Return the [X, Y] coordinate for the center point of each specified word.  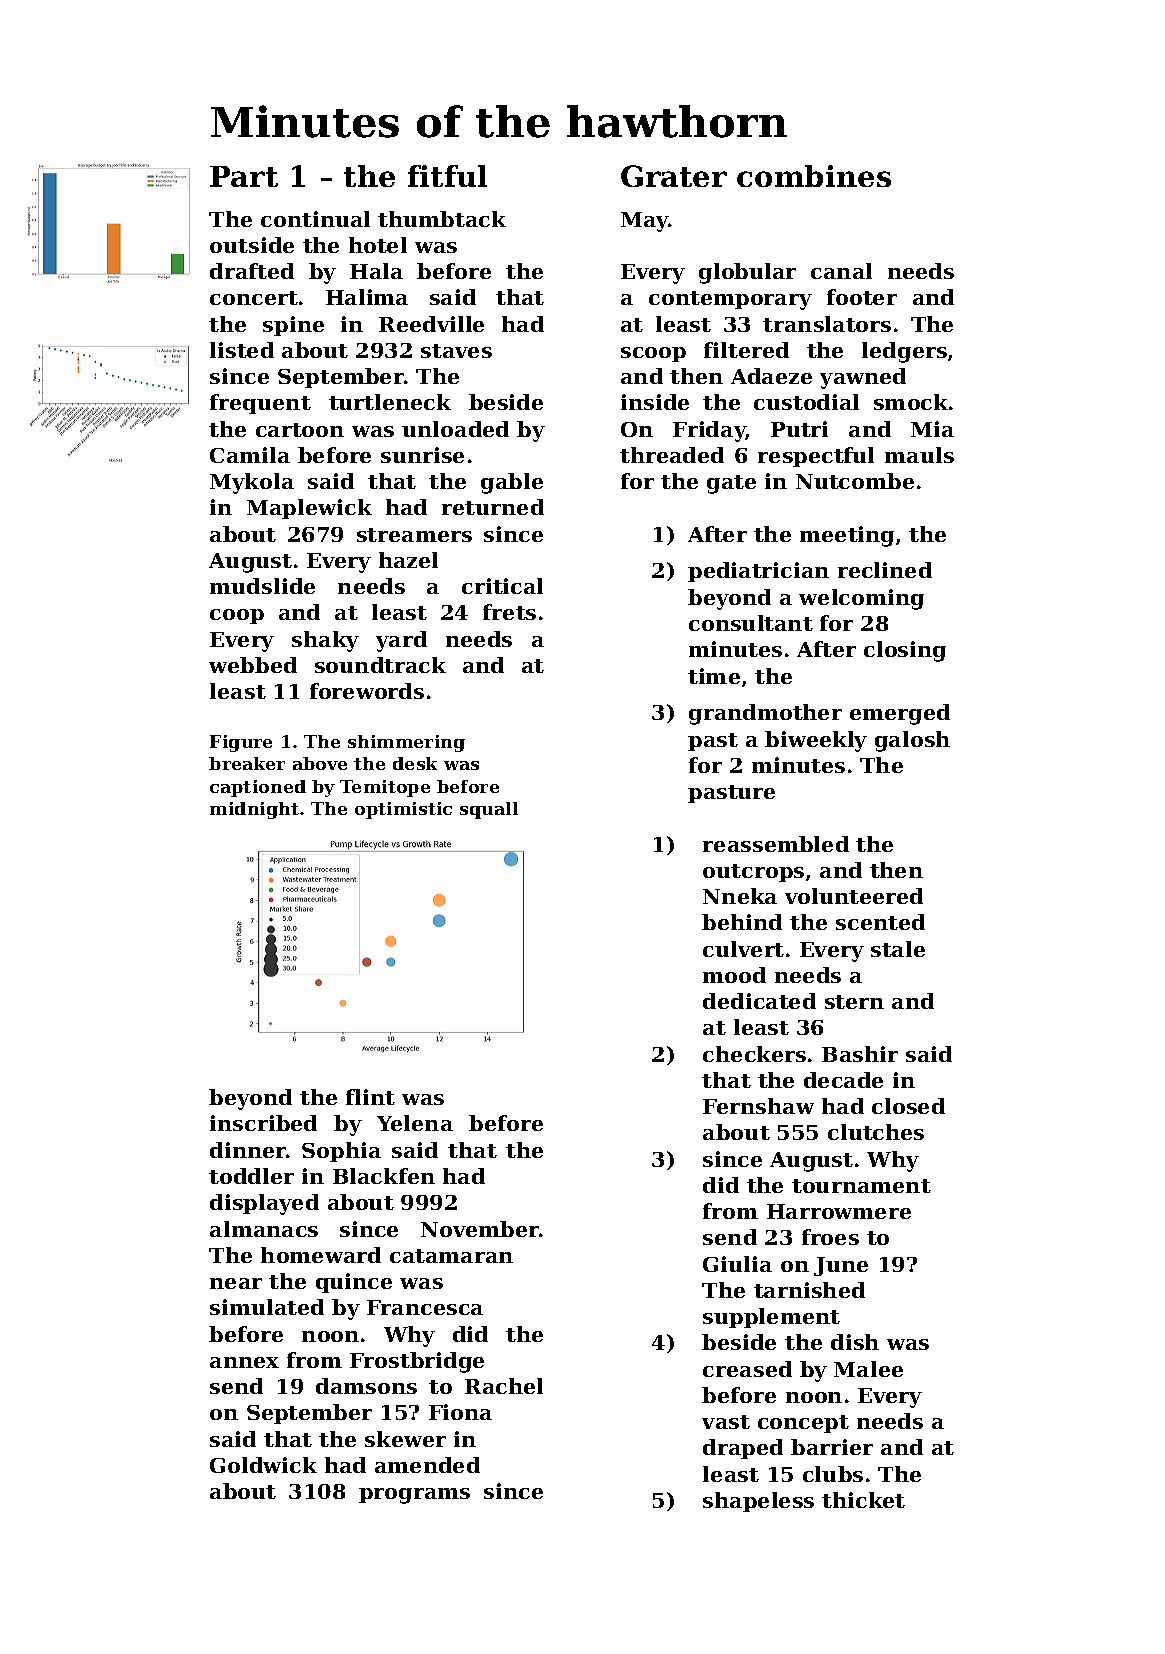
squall [489, 810]
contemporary [730, 300]
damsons [366, 1386]
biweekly [816, 741]
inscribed [263, 1123]
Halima [367, 297]
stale [898, 949]
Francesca [425, 1307]
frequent [260, 404]
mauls [919, 455]
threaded [672, 455]
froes [830, 1237]
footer [862, 297]
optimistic [403, 810]
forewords [367, 691]
